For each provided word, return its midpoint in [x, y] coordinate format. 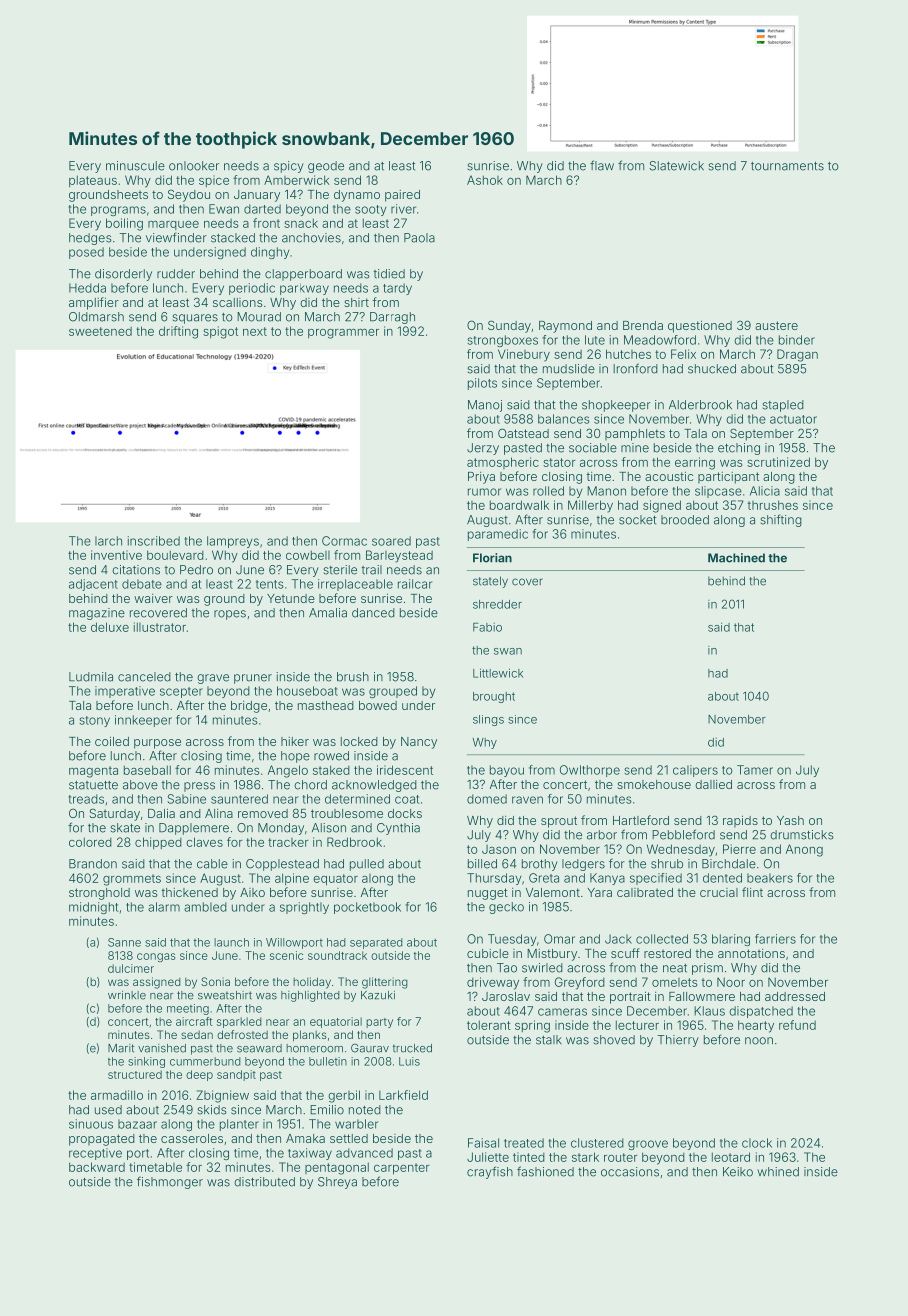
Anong [804, 850]
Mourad [259, 317]
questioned [700, 326]
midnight [93, 908]
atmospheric [503, 463]
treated [524, 1143]
